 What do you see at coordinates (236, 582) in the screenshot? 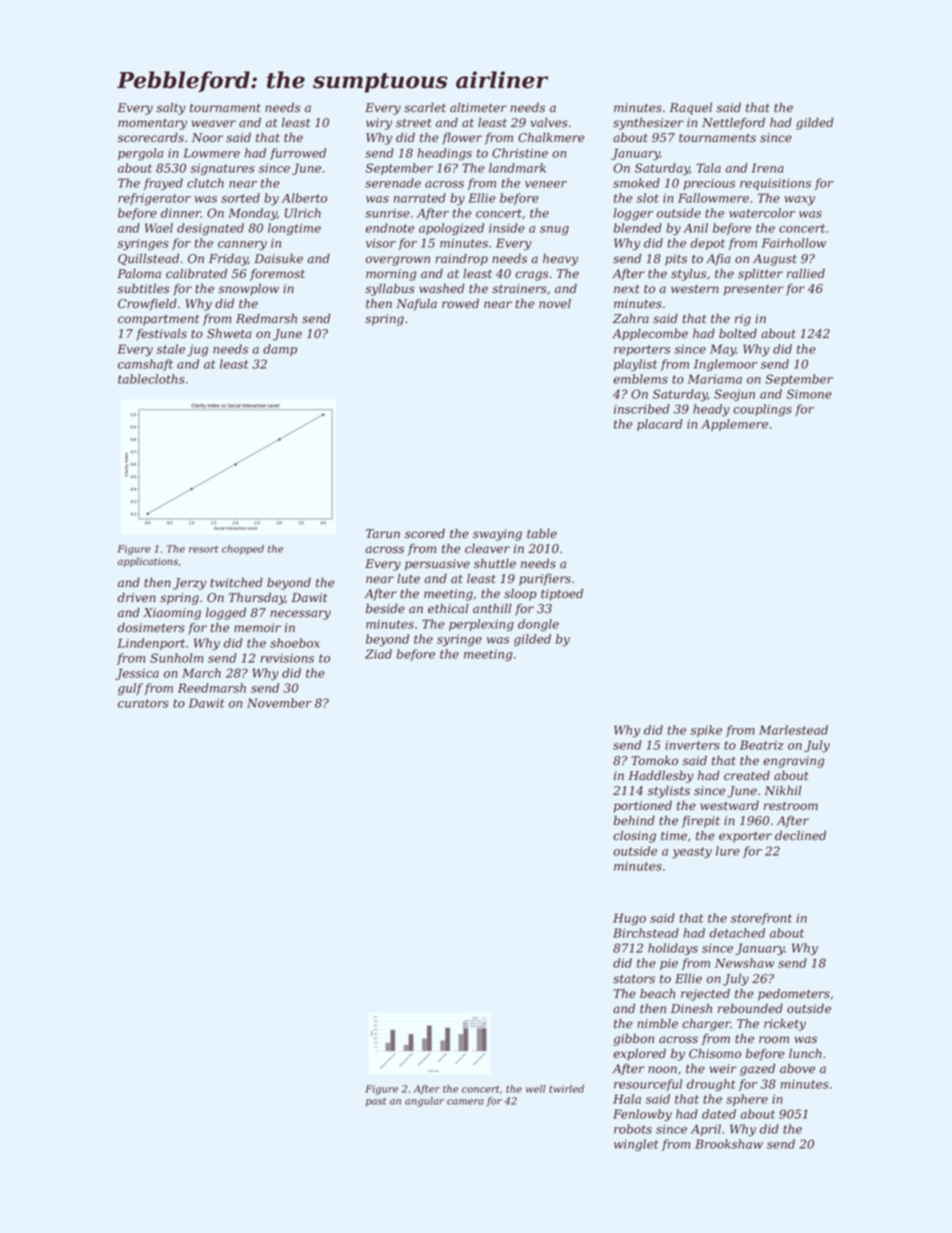
I see `twitched` at bounding box center [236, 582].
